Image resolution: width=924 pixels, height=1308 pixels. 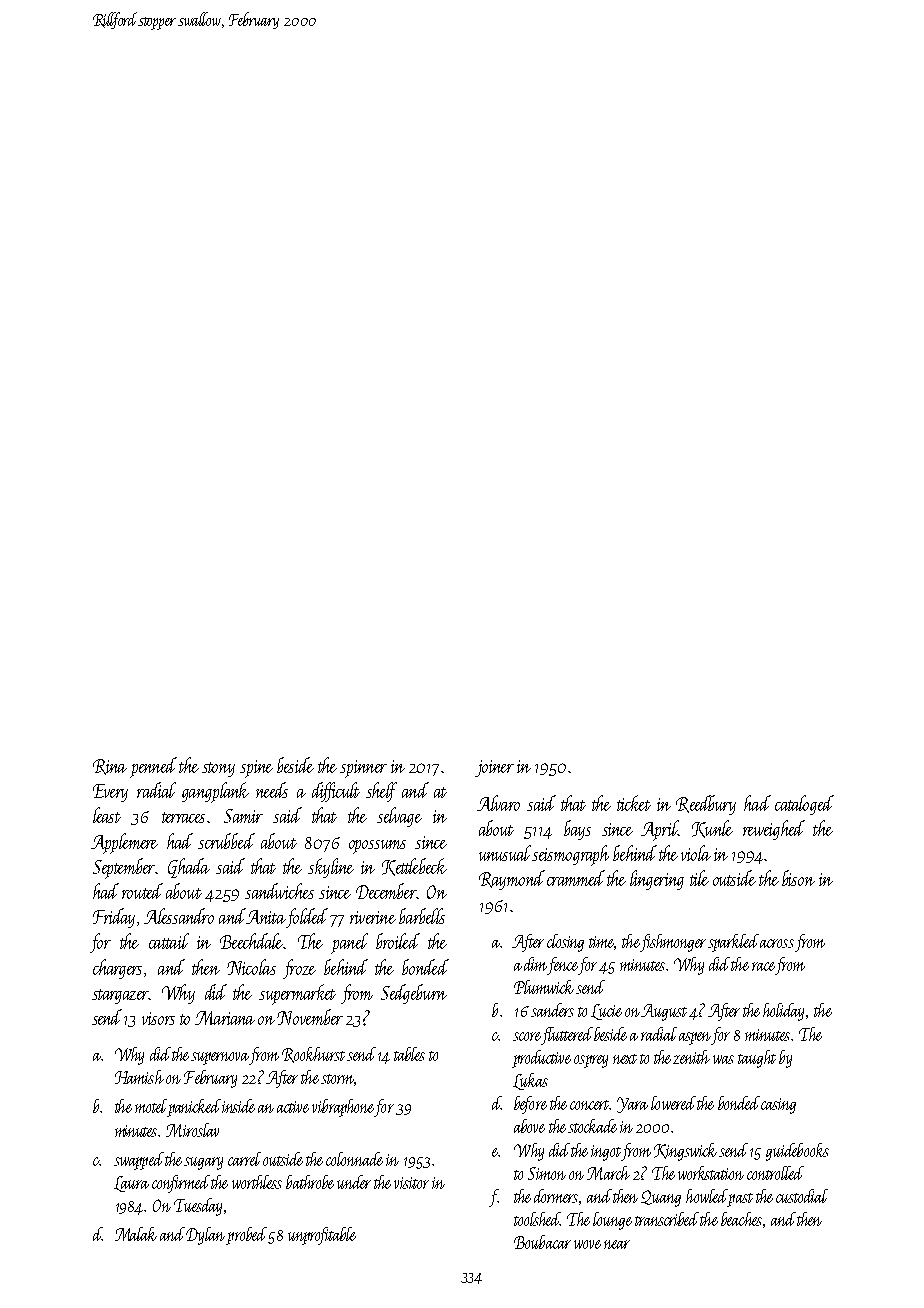 I want to click on Hamish, so click(x=139, y=1077).
